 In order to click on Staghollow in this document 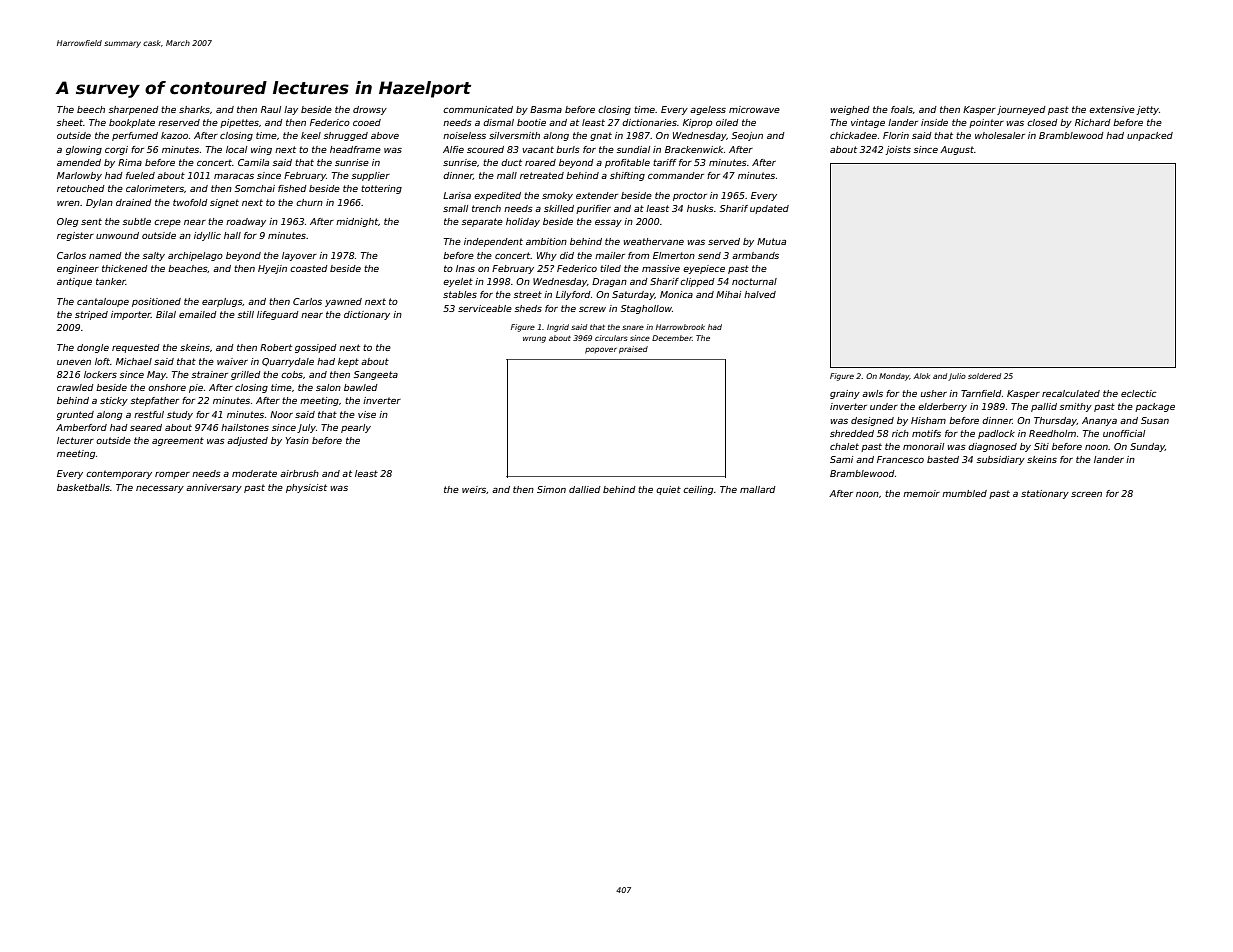, I will do `click(646, 309)`.
